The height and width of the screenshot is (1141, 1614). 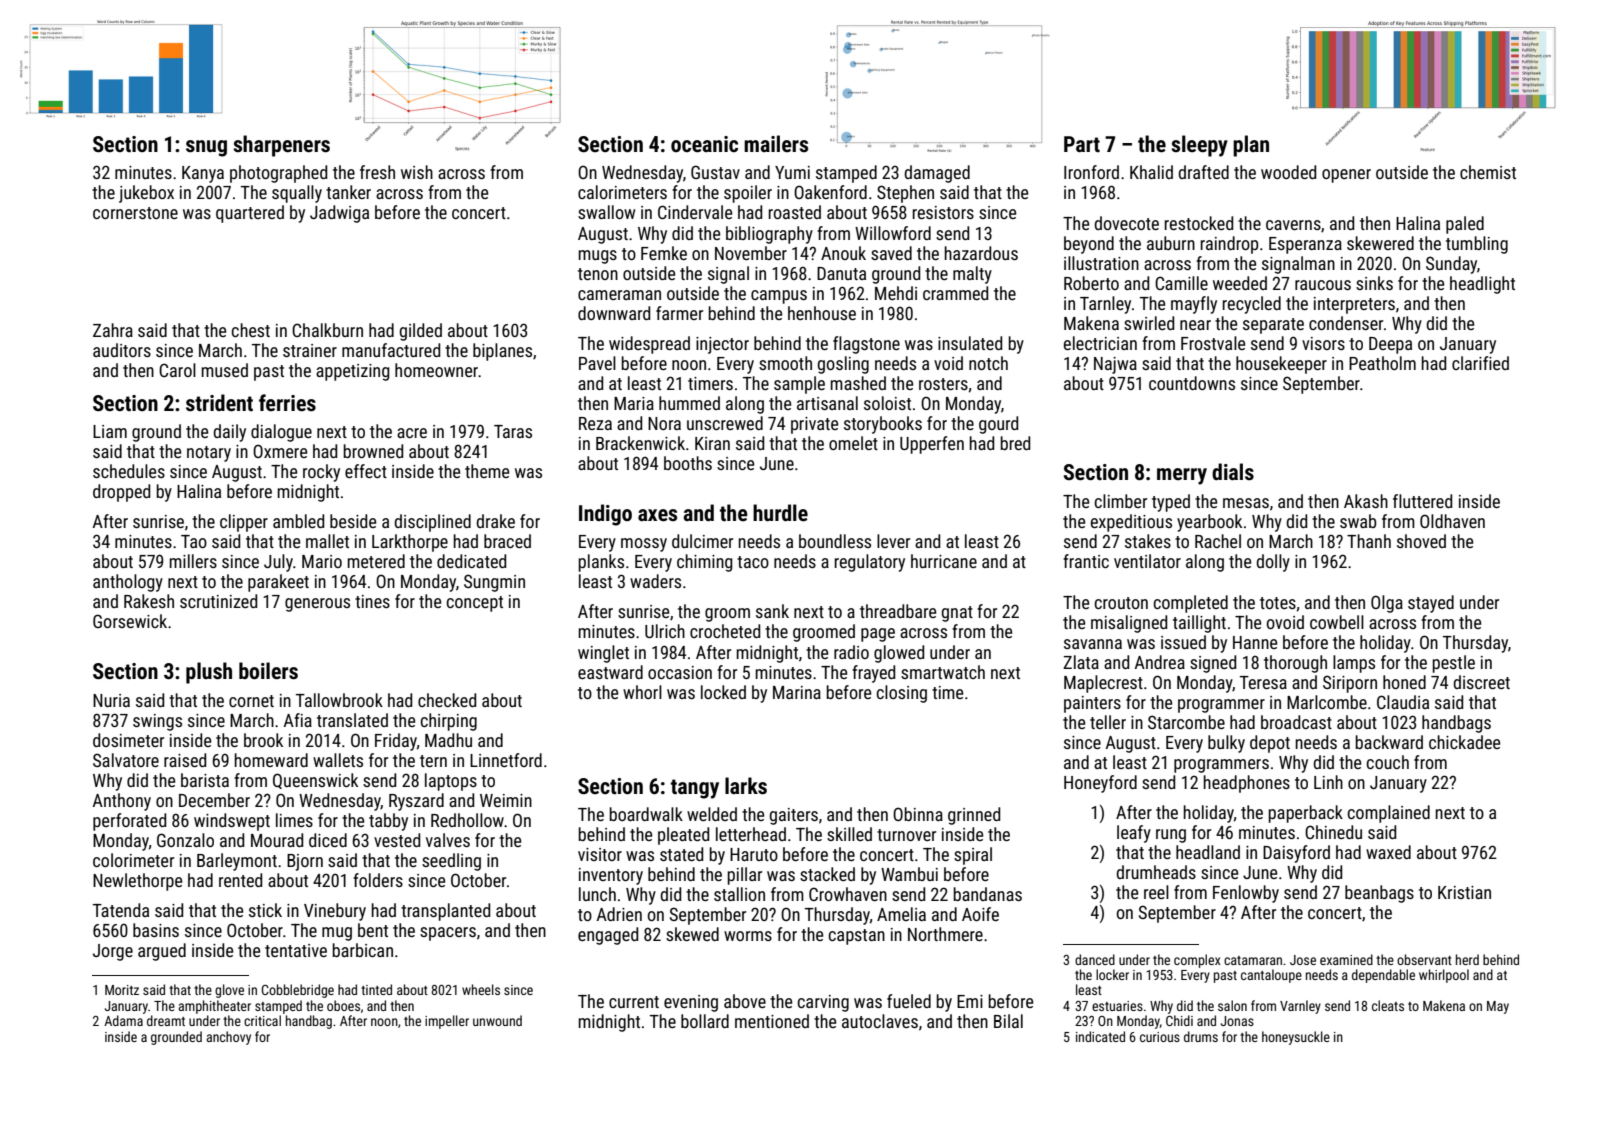 I want to click on fluttered, so click(x=1422, y=501).
